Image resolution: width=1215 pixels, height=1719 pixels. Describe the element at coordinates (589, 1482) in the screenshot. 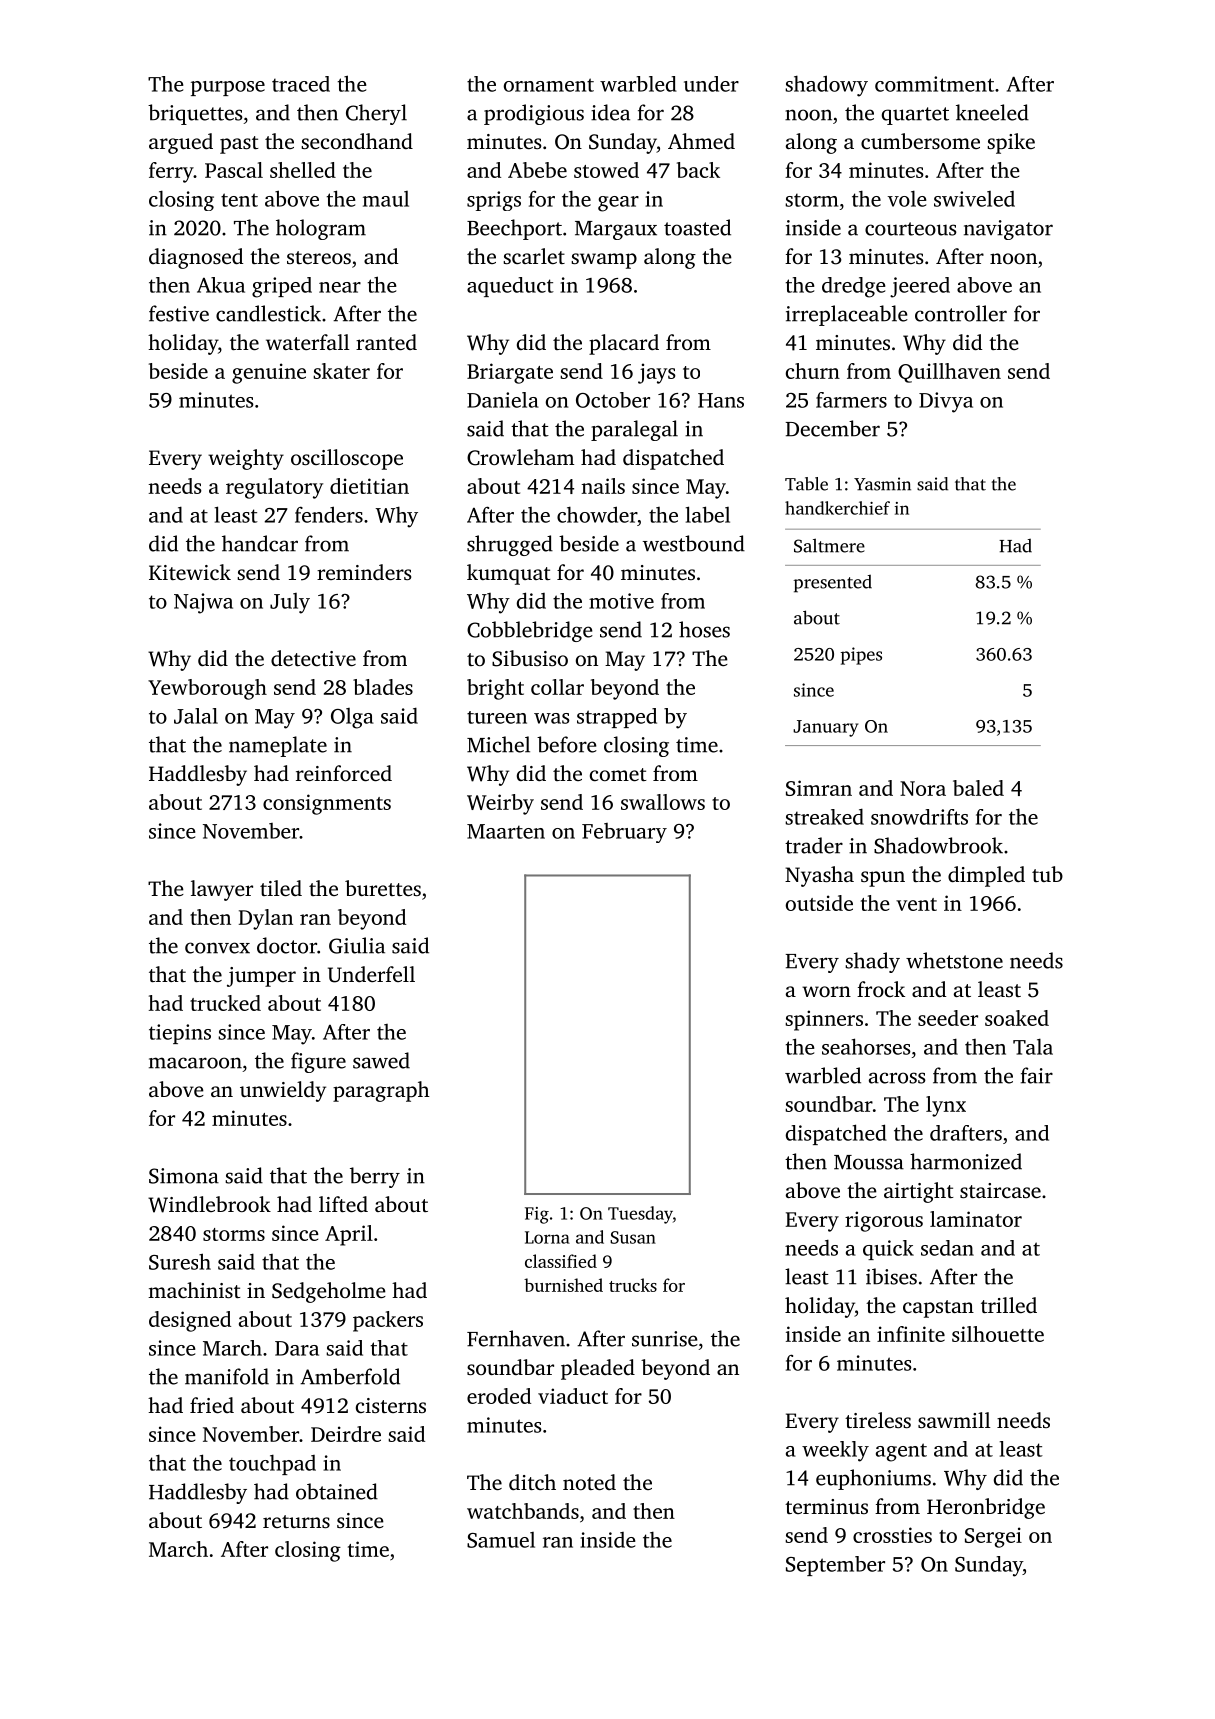

I see `noted` at that location.
